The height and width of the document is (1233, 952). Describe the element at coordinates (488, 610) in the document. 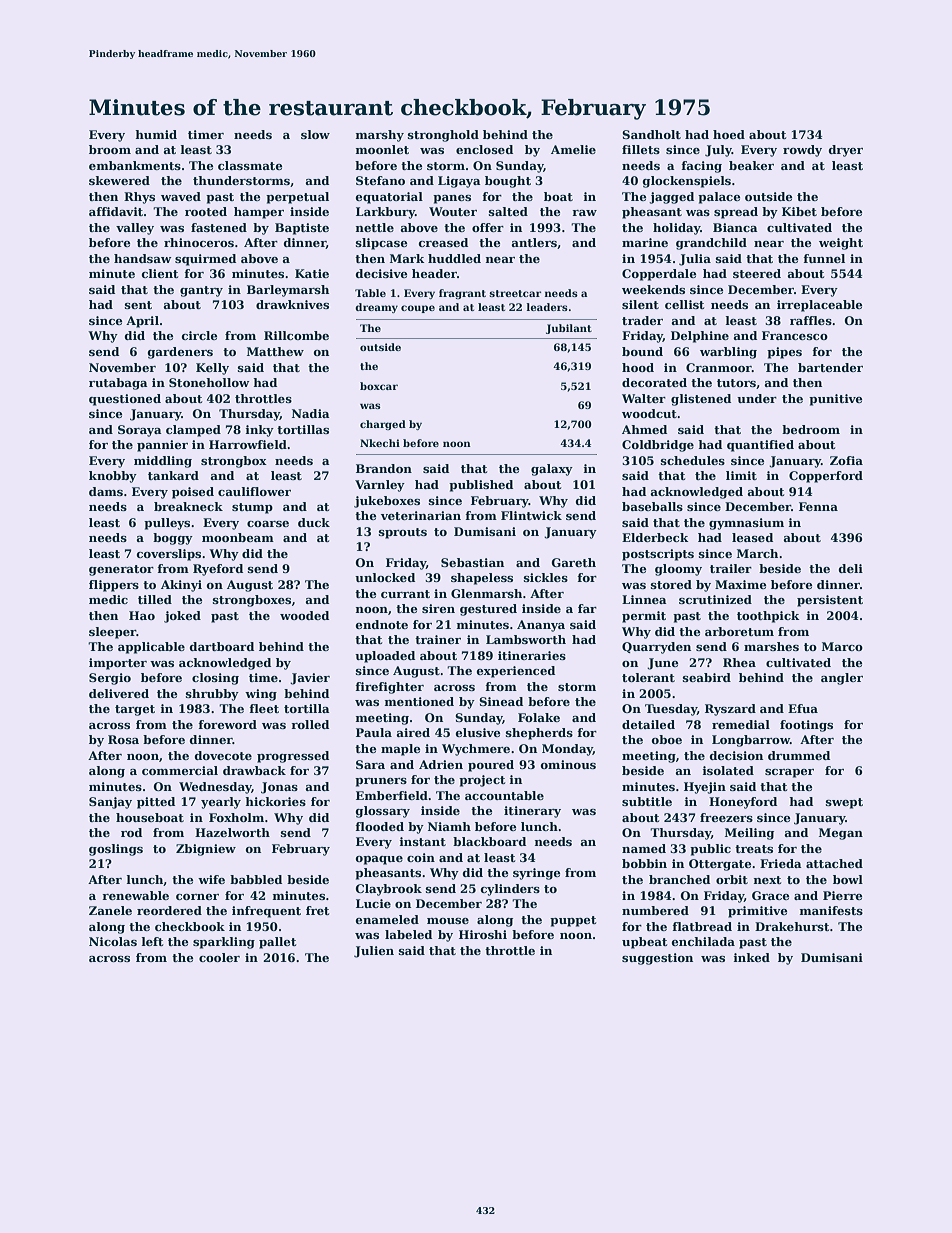

I see `gestured` at that location.
